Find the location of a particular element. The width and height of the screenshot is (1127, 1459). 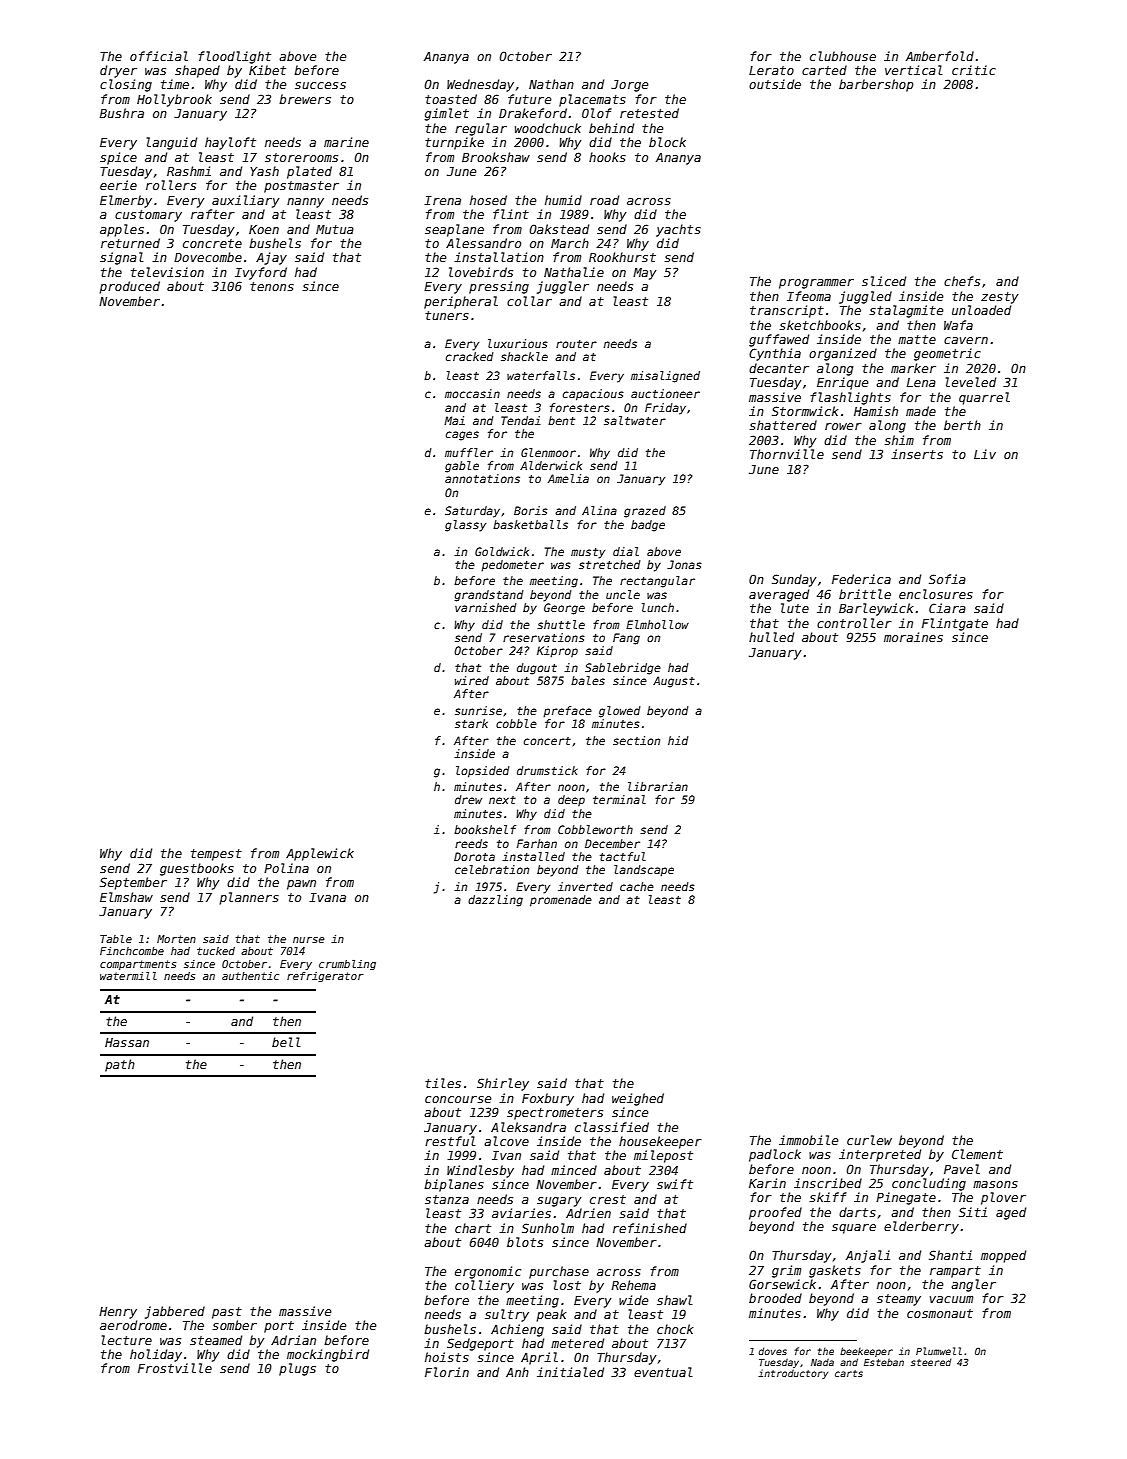

chefs is located at coordinates (962, 281).
